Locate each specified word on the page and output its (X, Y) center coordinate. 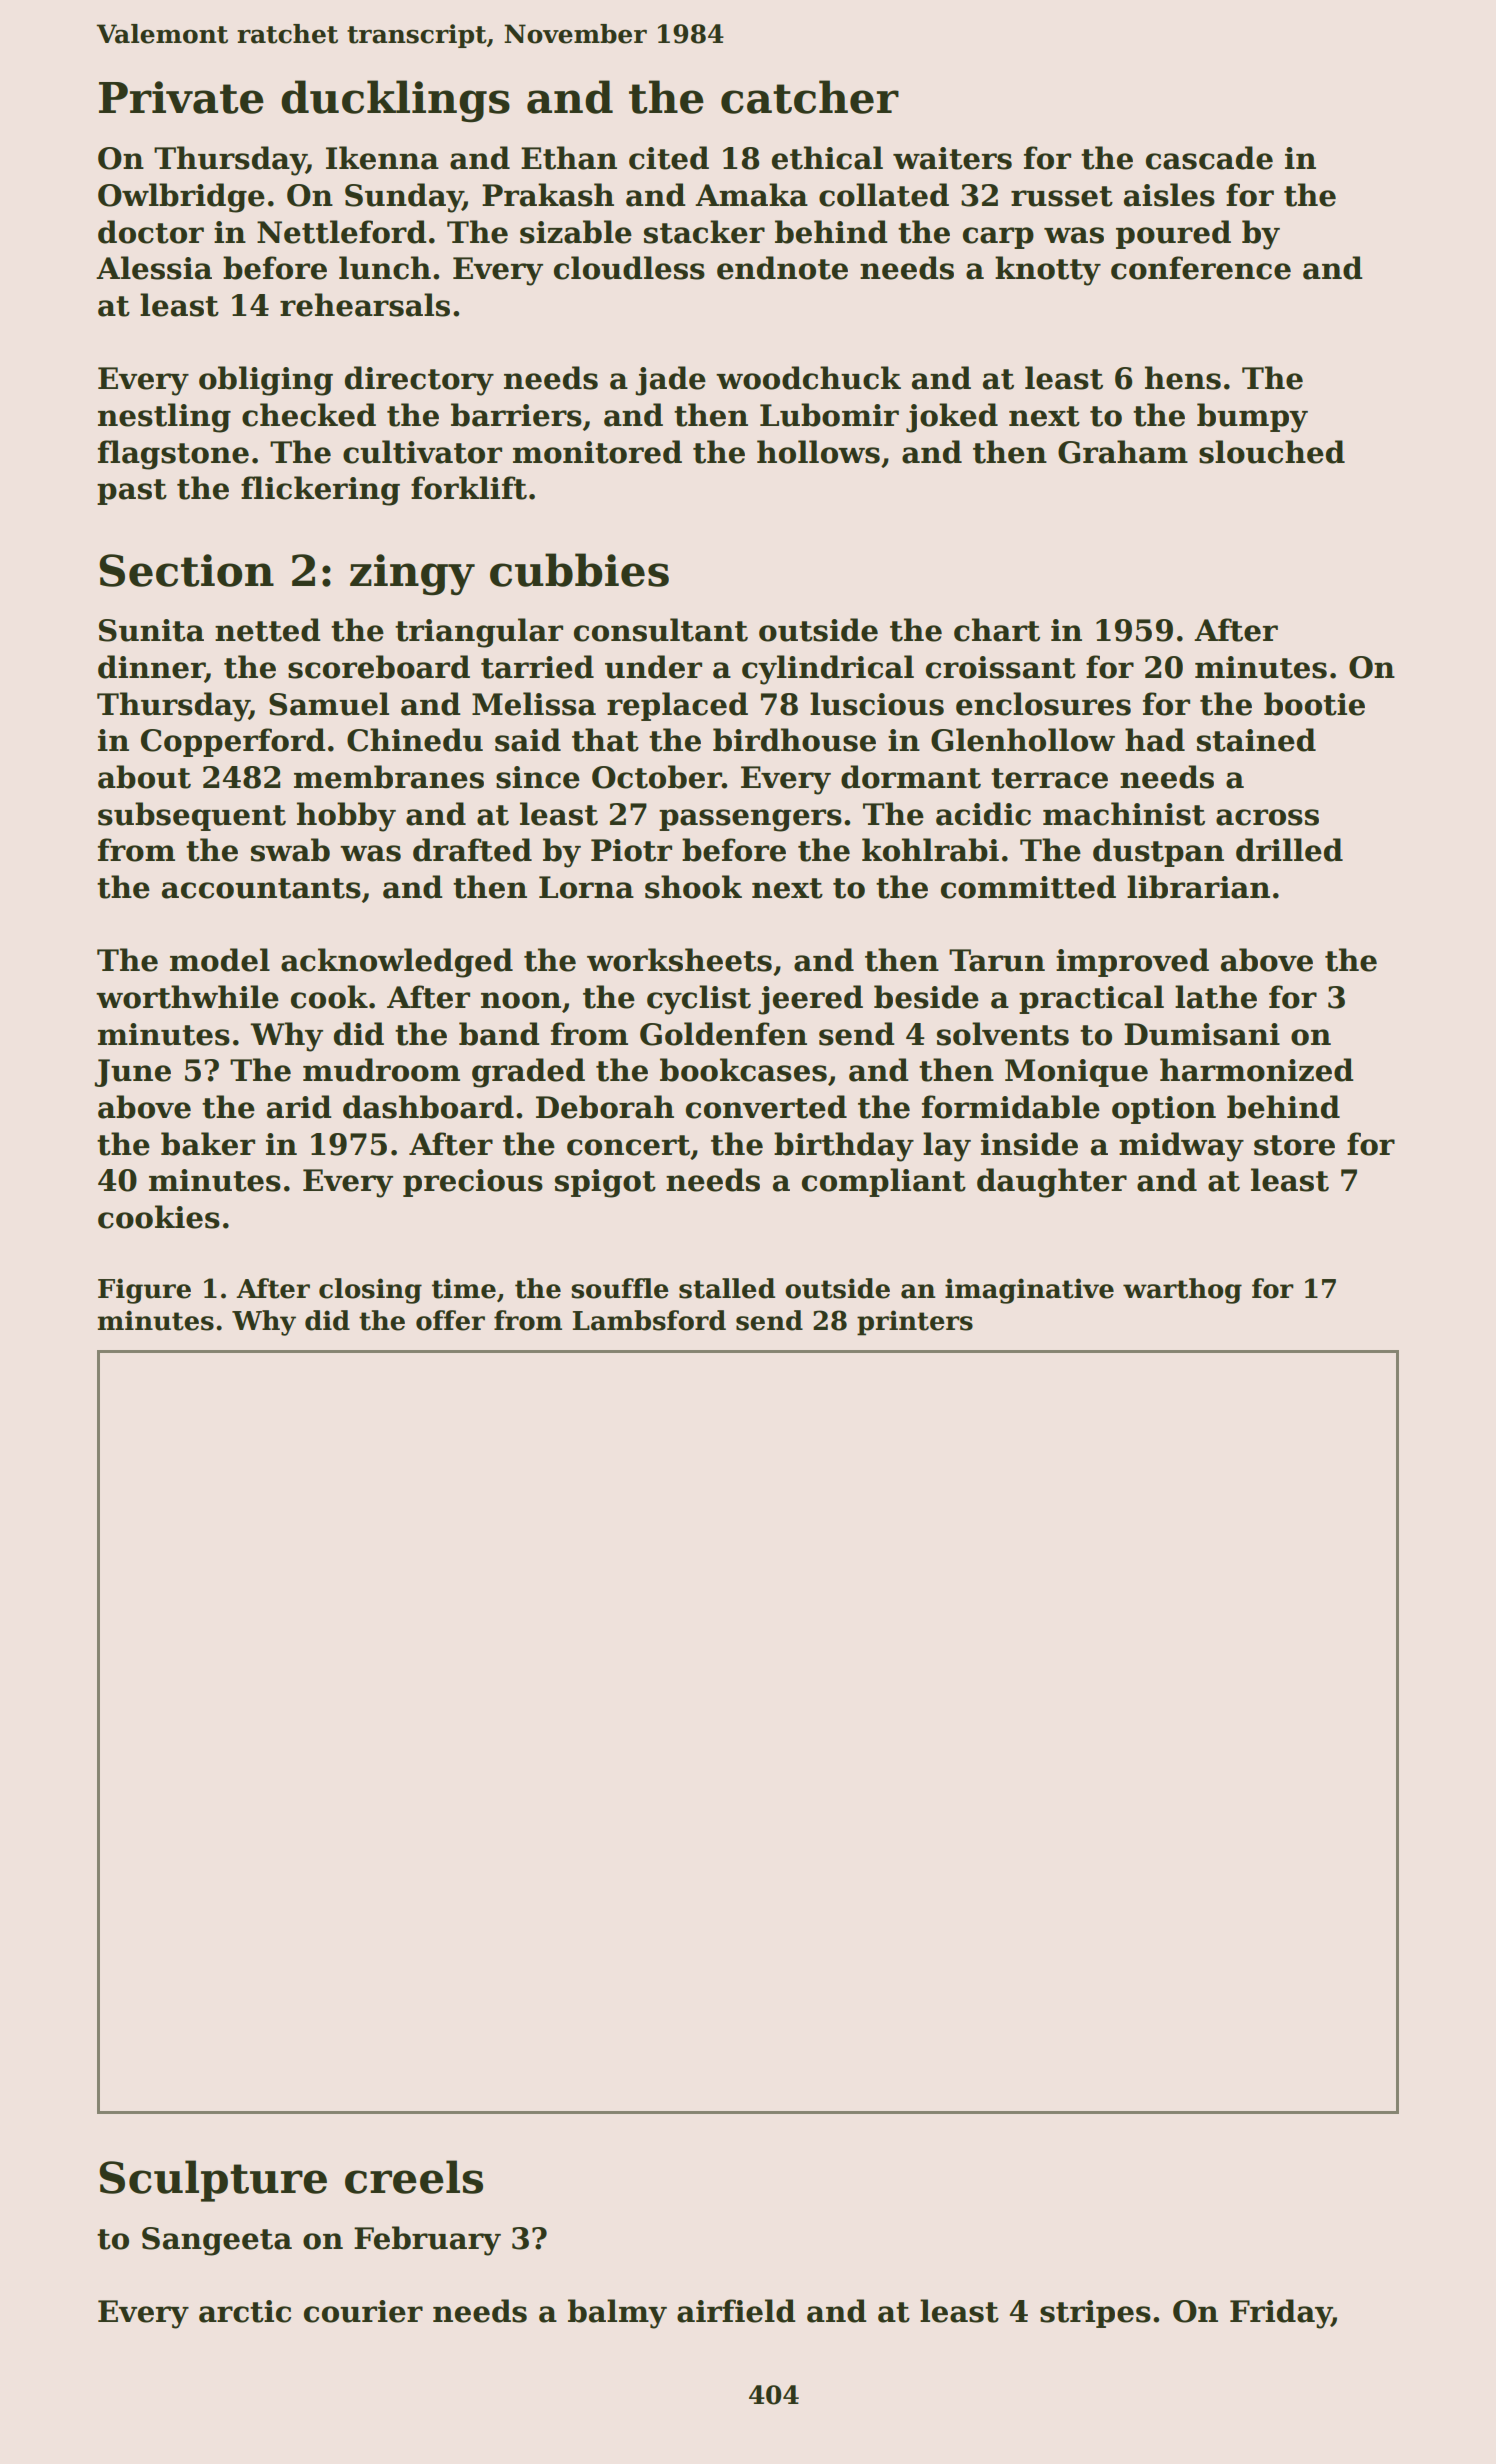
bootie (1314, 704)
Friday (1281, 2314)
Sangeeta (217, 2241)
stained (1256, 740)
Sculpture (213, 2181)
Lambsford (649, 1320)
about (144, 777)
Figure (144, 1291)
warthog (1182, 1291)
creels (414, 2177)
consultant (661, 630)
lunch (385, 268)
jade (670, 381)
